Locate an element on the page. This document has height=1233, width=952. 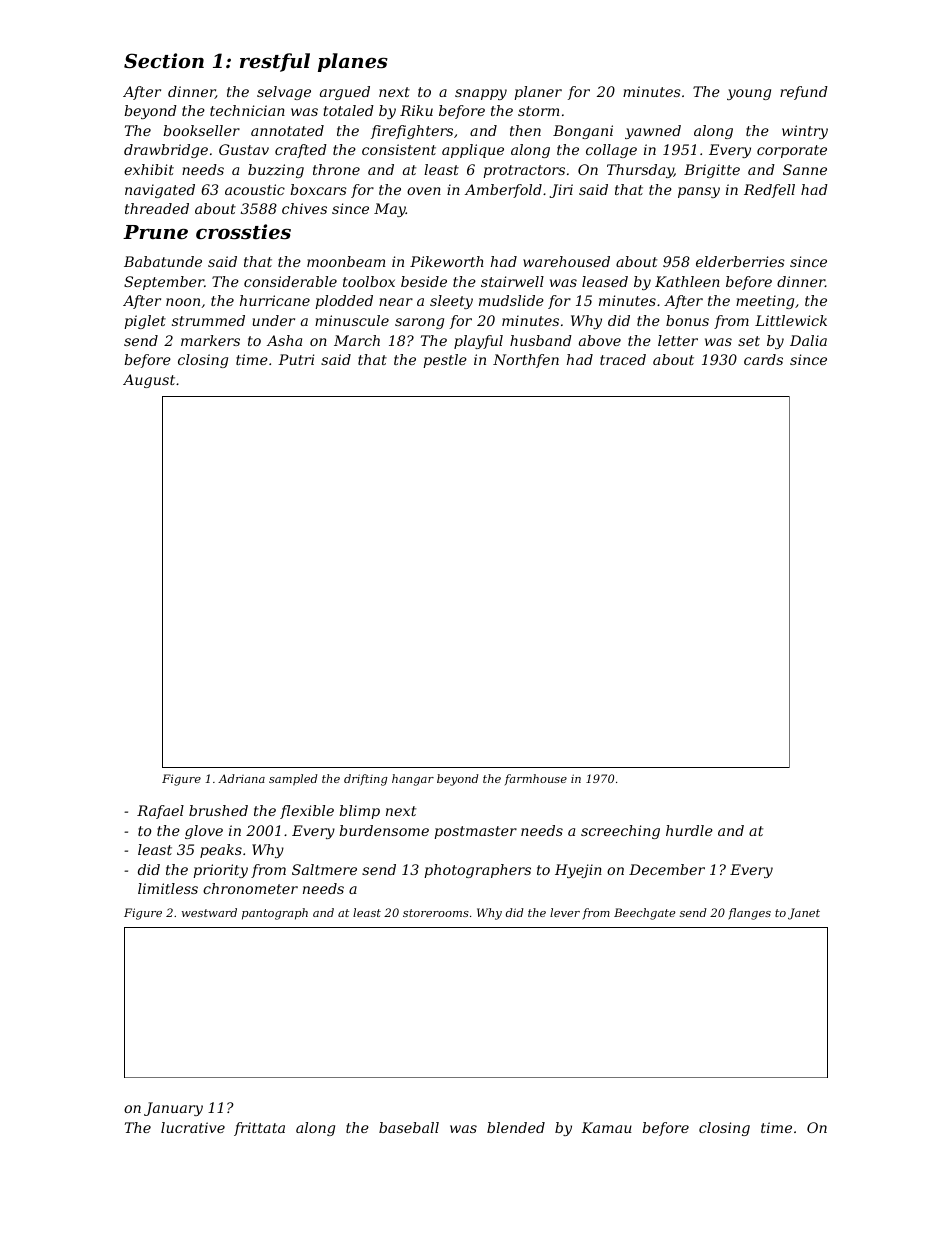
August is located at coordinates (149, 381).
